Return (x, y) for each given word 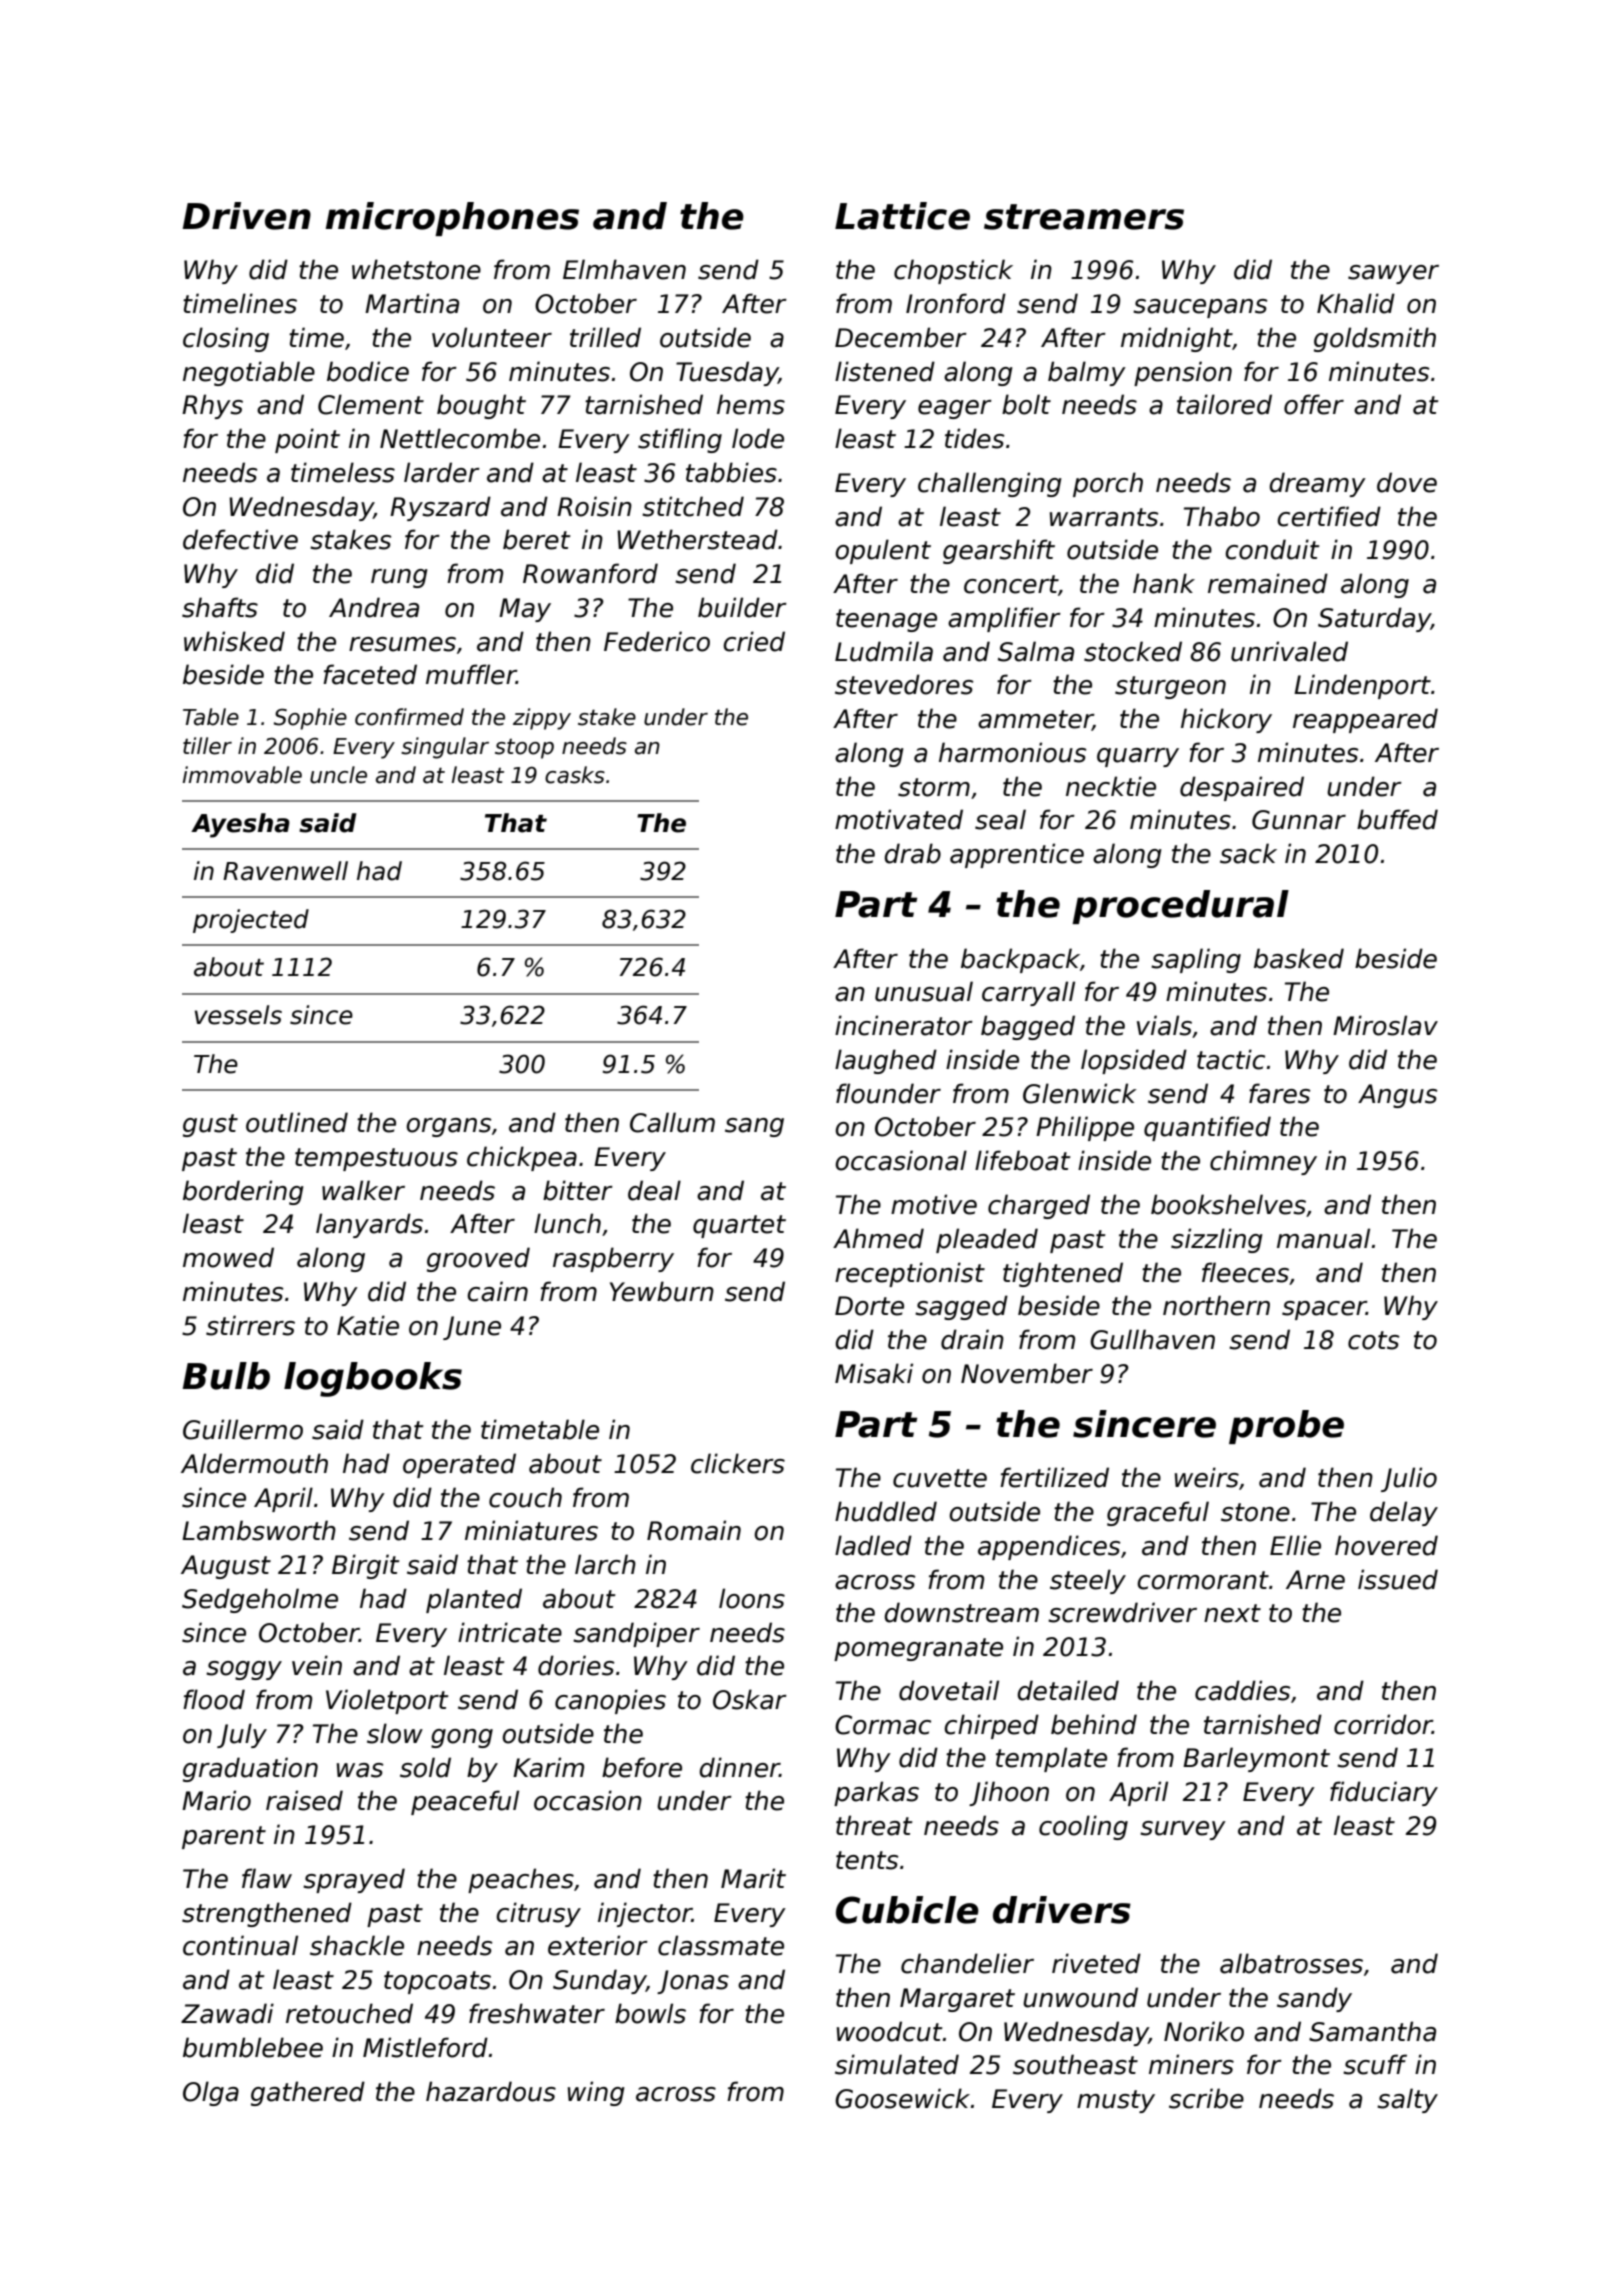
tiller (207, 746)
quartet (739, 1226)
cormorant (1203, 1580)
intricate (510, 1632)
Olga (211, 2093)
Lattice (902, 216)
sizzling (1217, 1240)
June (472, 1328)
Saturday (1374, 619)
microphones (452, 219)
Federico (657, 641)
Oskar (750, 1699)
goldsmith (1375, 339)
